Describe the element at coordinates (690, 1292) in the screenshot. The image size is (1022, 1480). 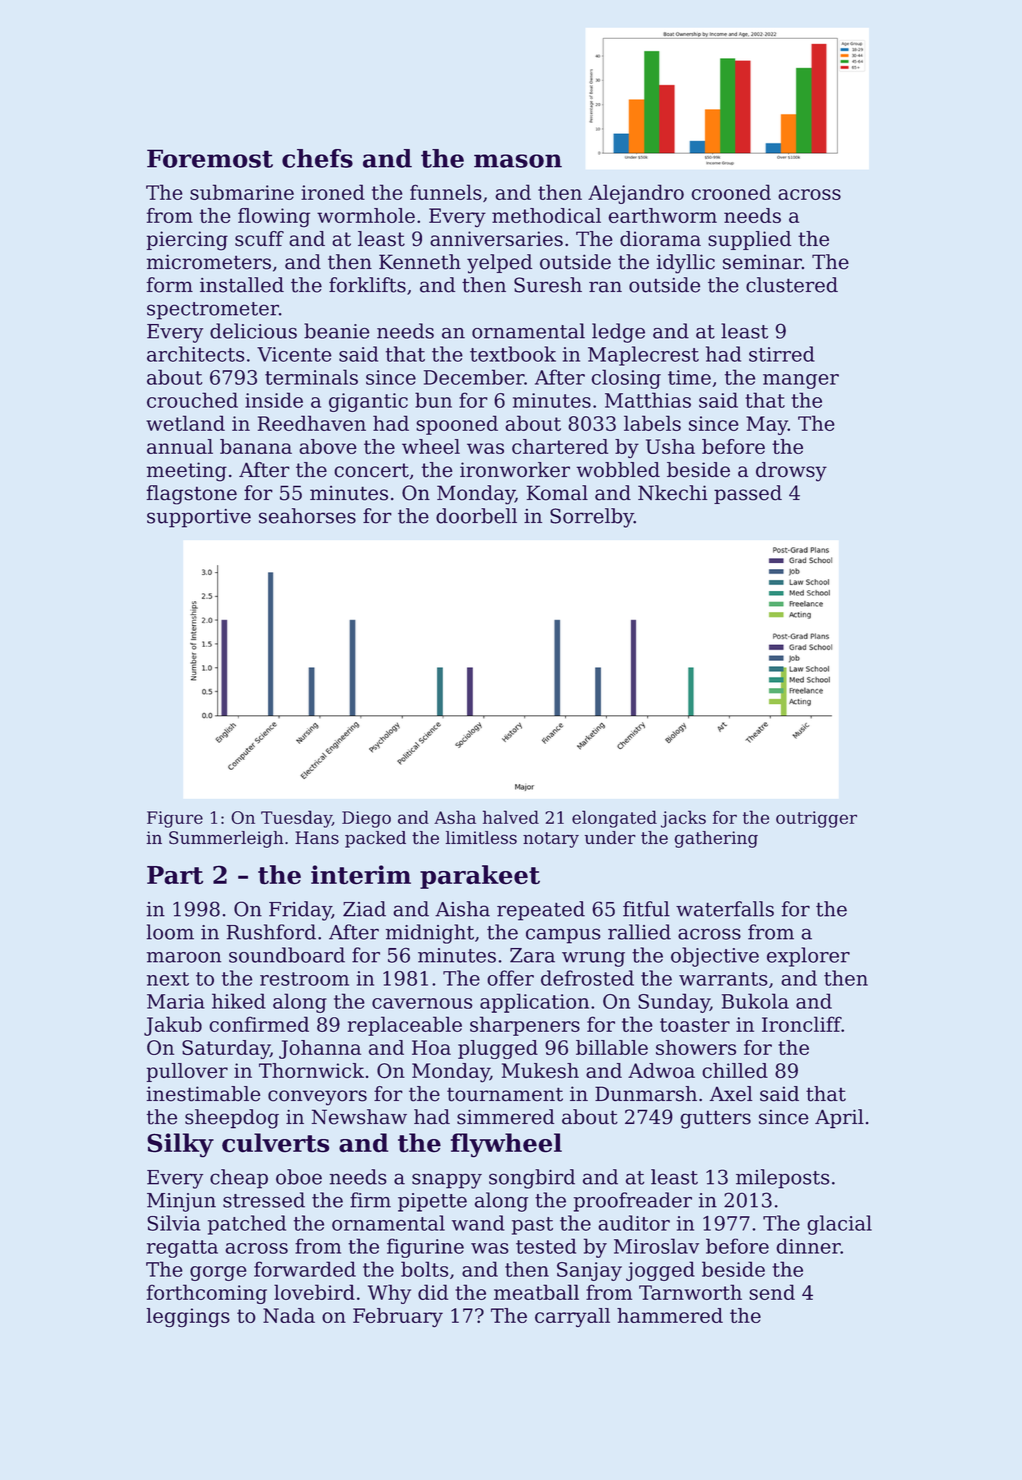
I see `Tarnworth` at that location.
